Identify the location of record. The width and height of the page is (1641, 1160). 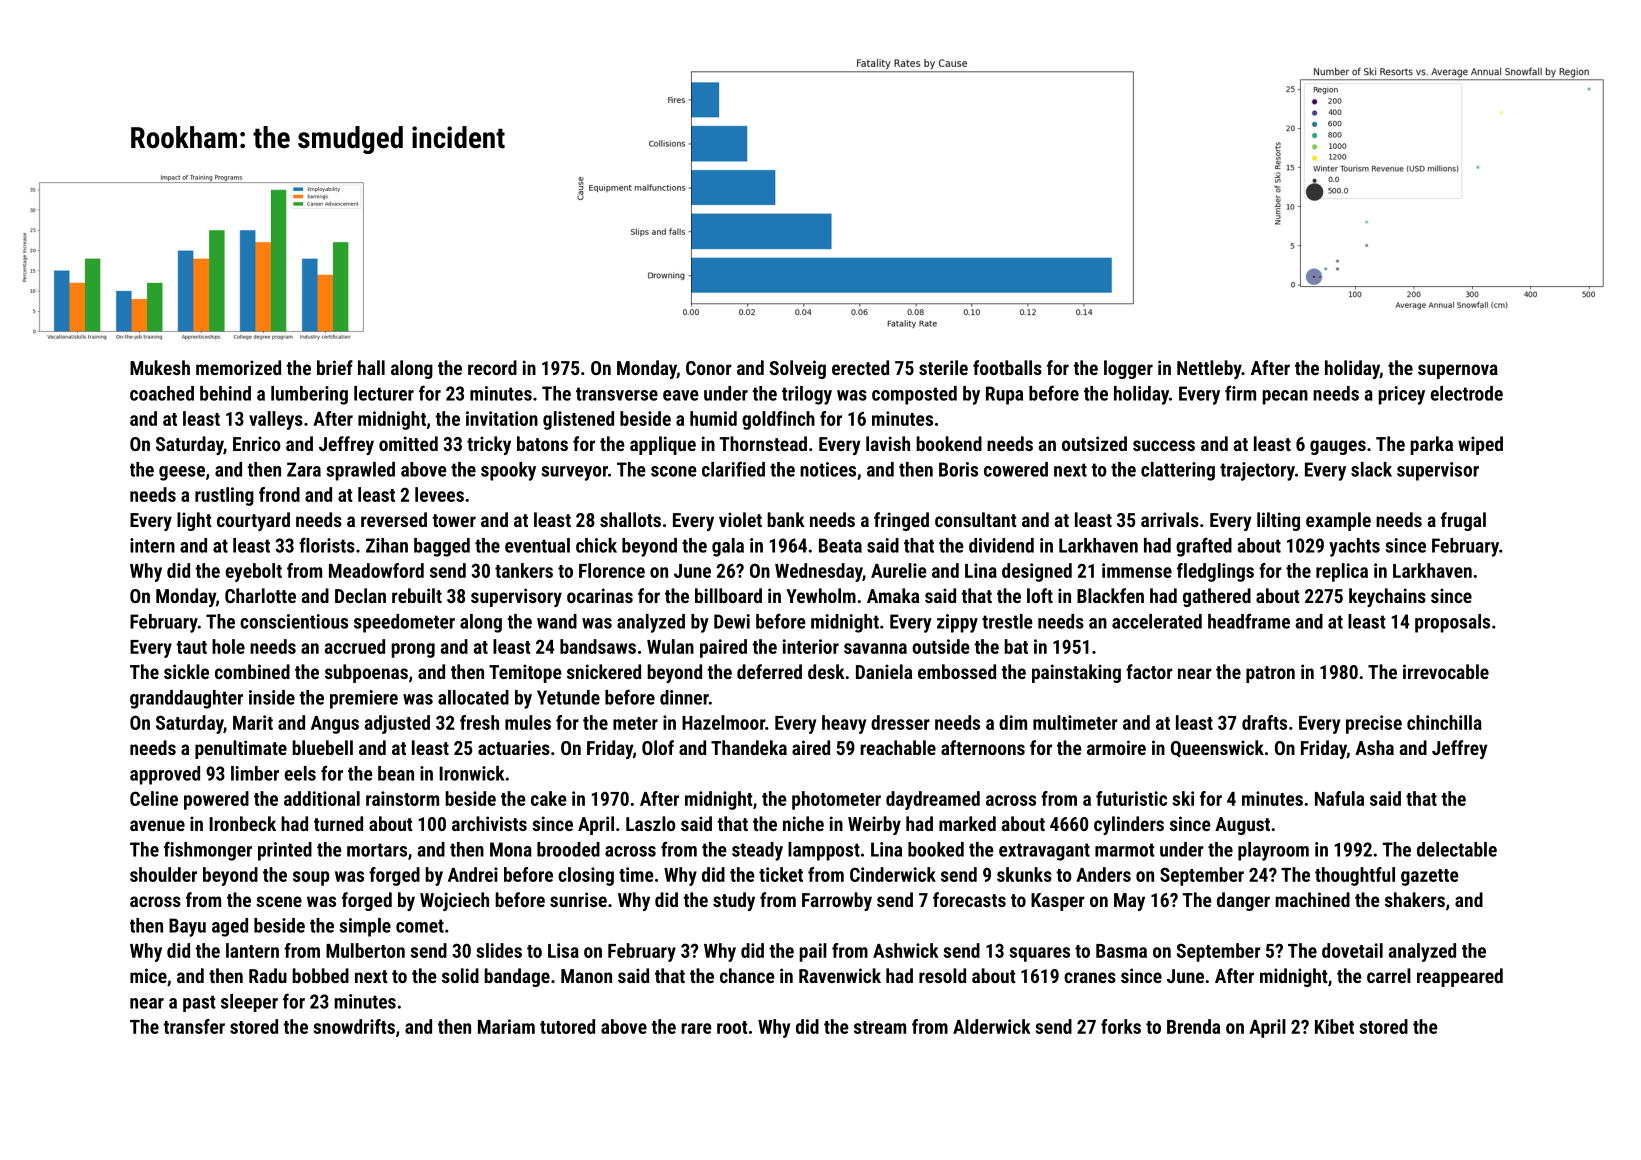
(492, 367).
